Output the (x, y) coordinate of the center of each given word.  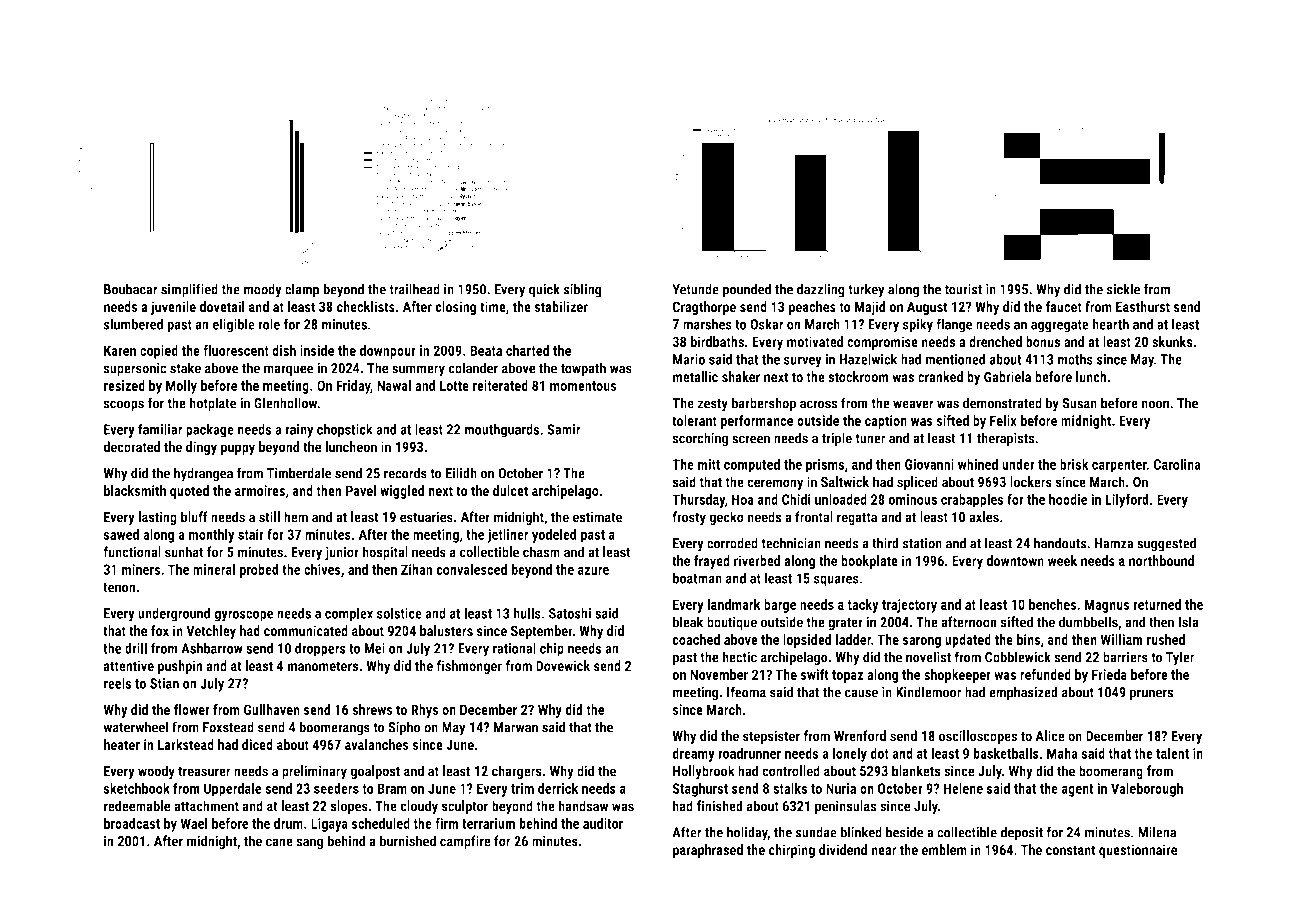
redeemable (137, 806)
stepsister (771, 737)
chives (322, 569)
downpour (388, 352)
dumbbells (1088, 622)
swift (815, 674)
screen (751, 439)
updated (968, 641)
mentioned (955, 359)
